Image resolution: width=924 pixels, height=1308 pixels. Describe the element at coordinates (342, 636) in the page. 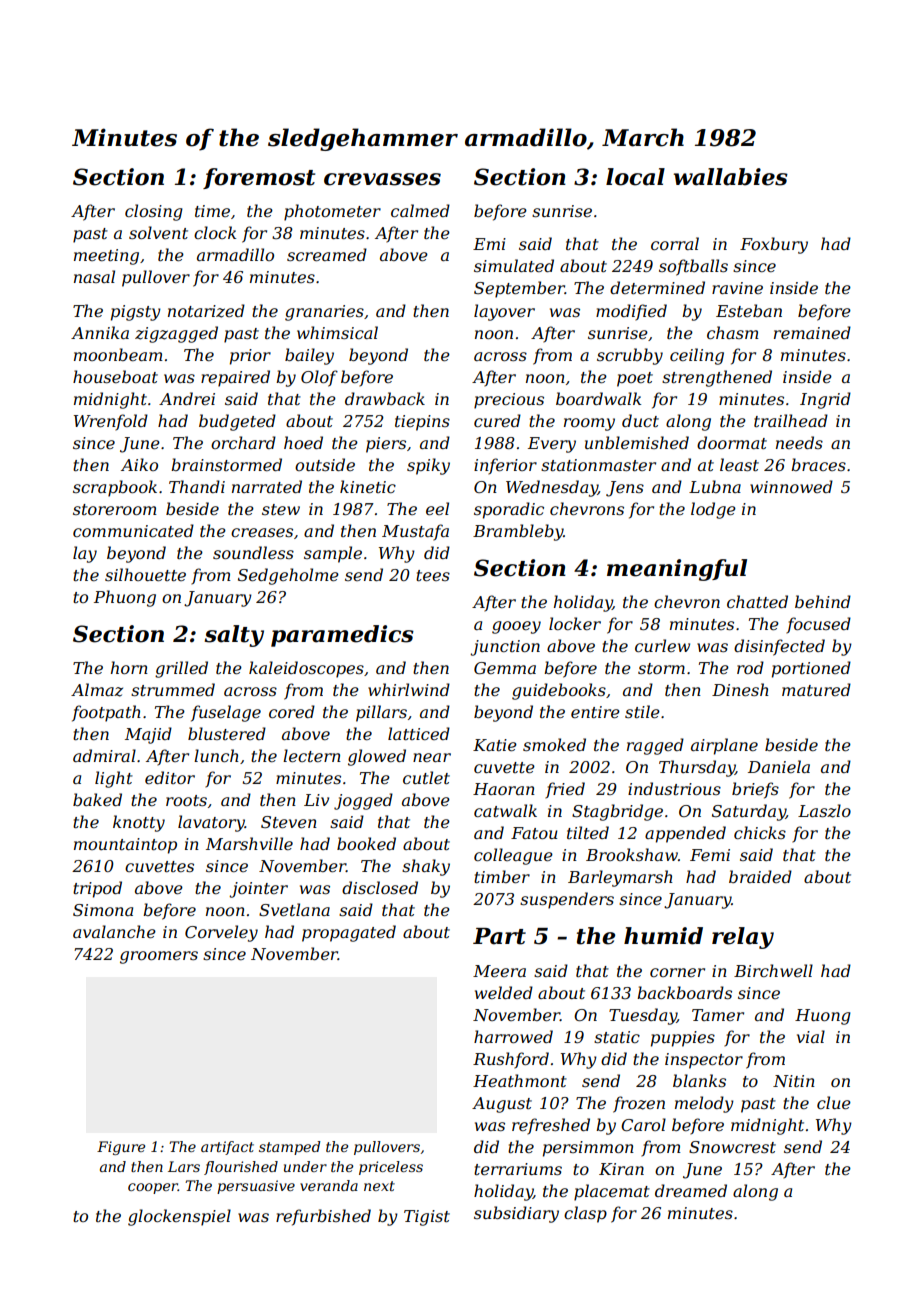

I see `paramedics` at that location.
